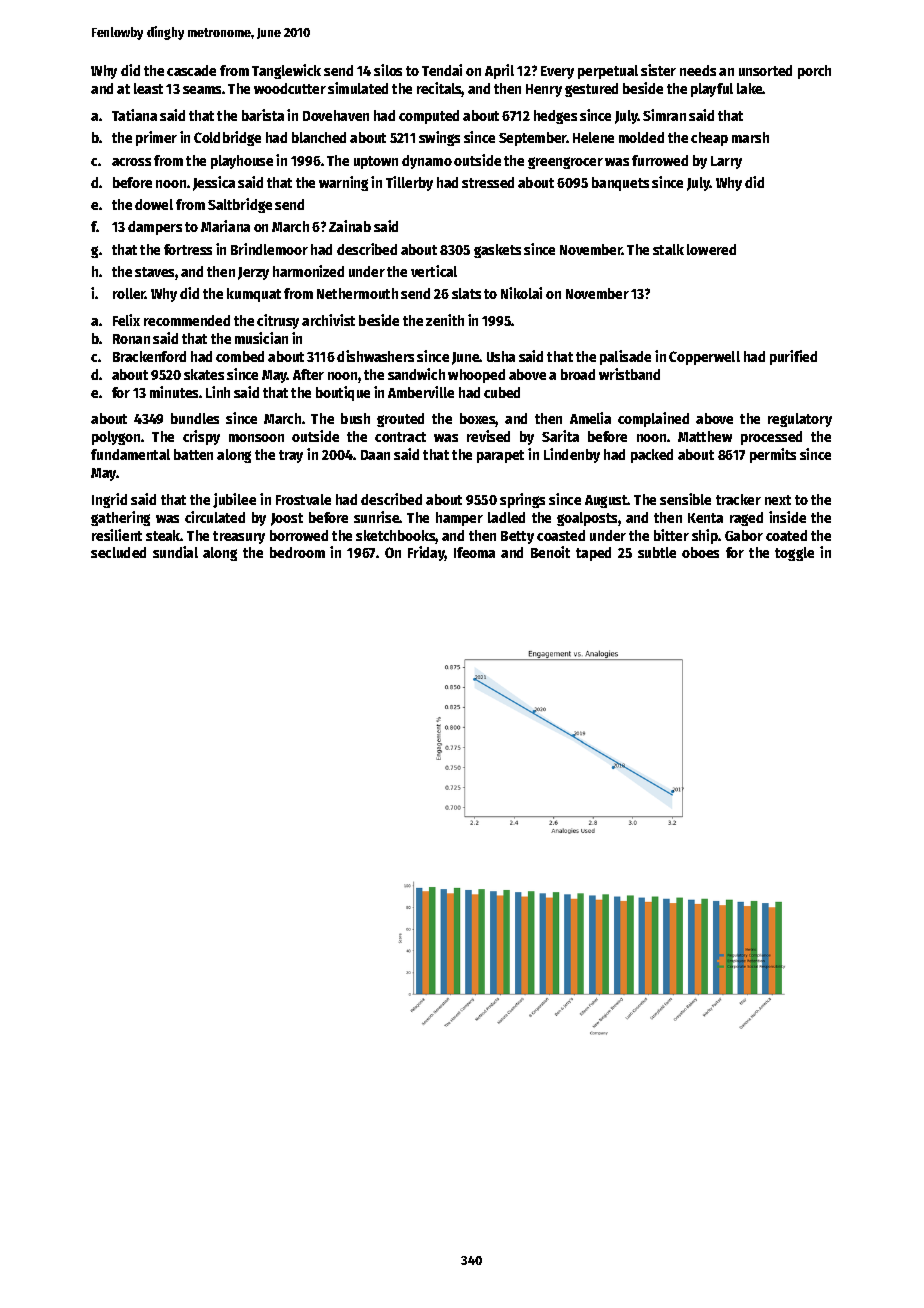 The image size is (924, 1308). I want to click on staves, so click(154, 272).
